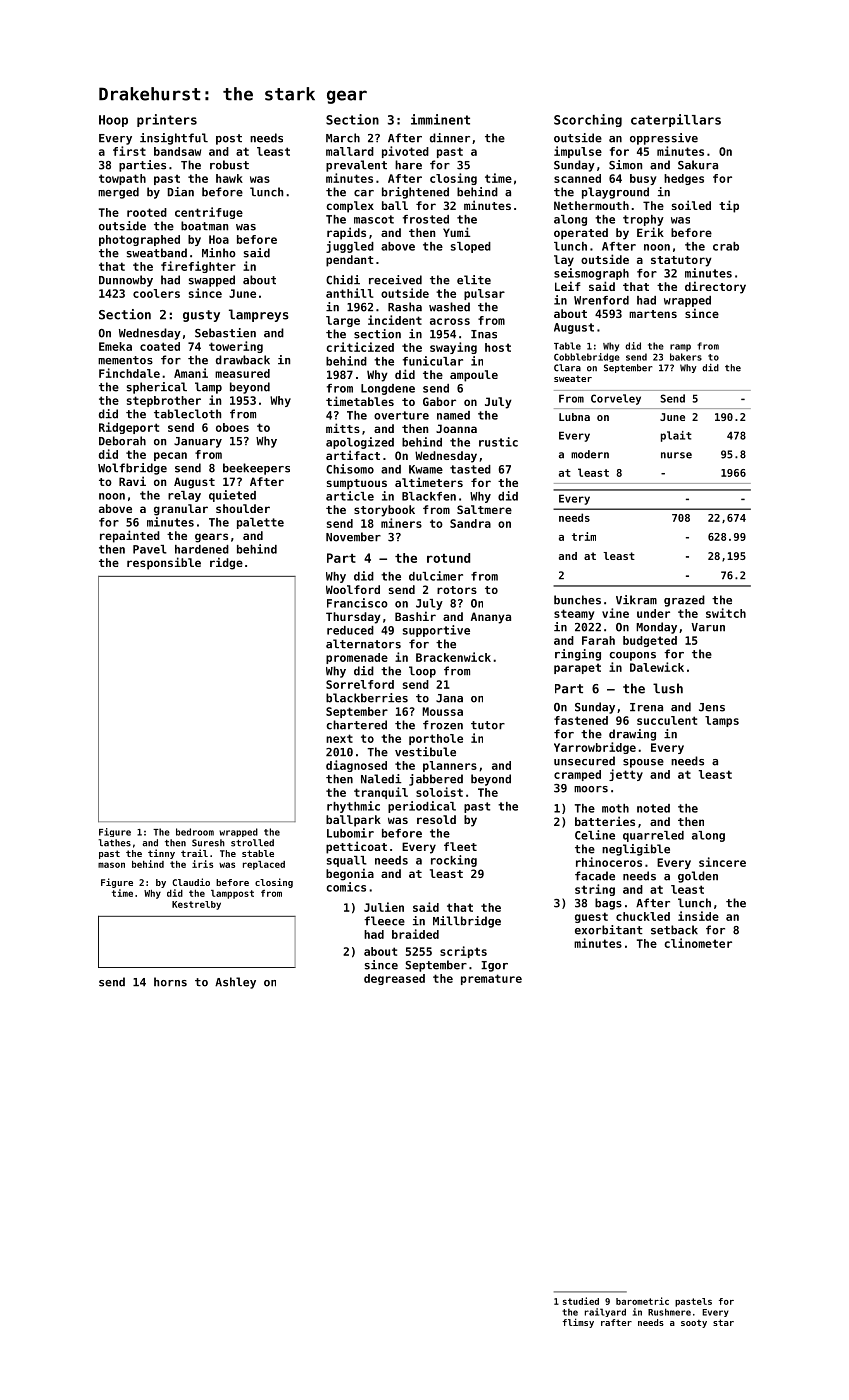 The width and height of the image is (849, 1400). What do you see at coordinates (684, 601) in the image?
I see `grazed` at bounding box center [684, 601].
